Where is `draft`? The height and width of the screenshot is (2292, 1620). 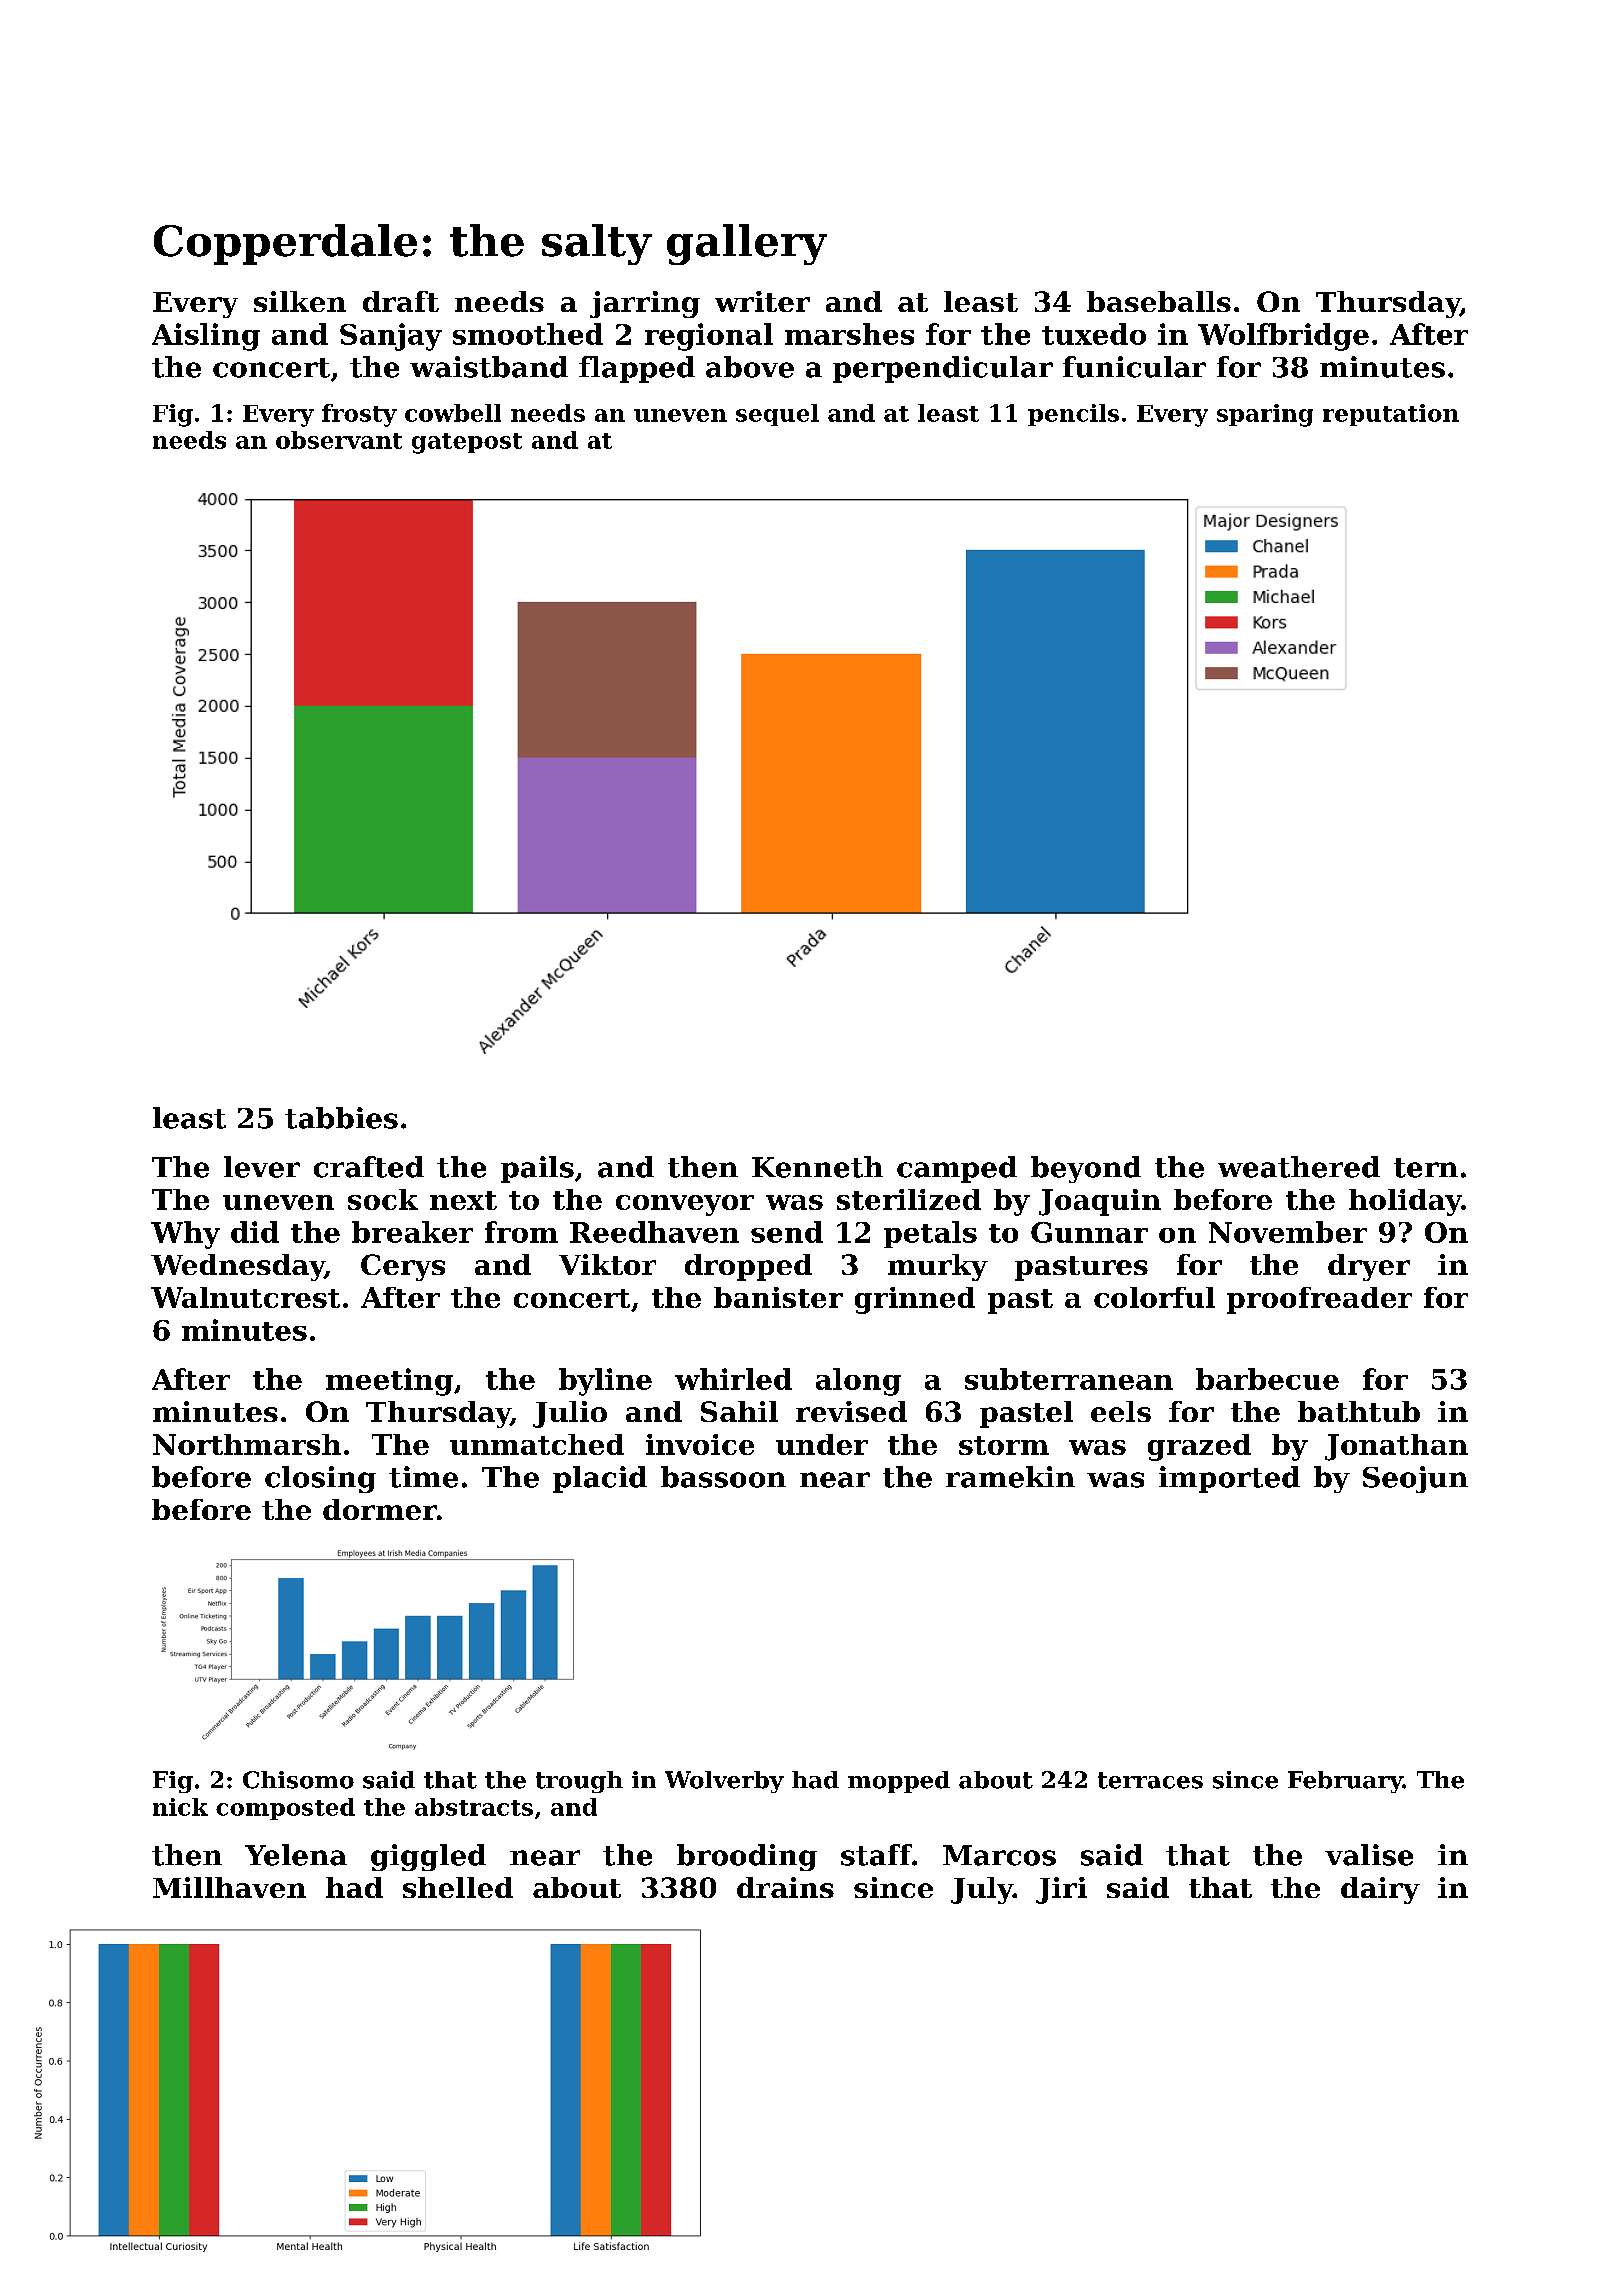
draft is located at coordinates (401, 301).
